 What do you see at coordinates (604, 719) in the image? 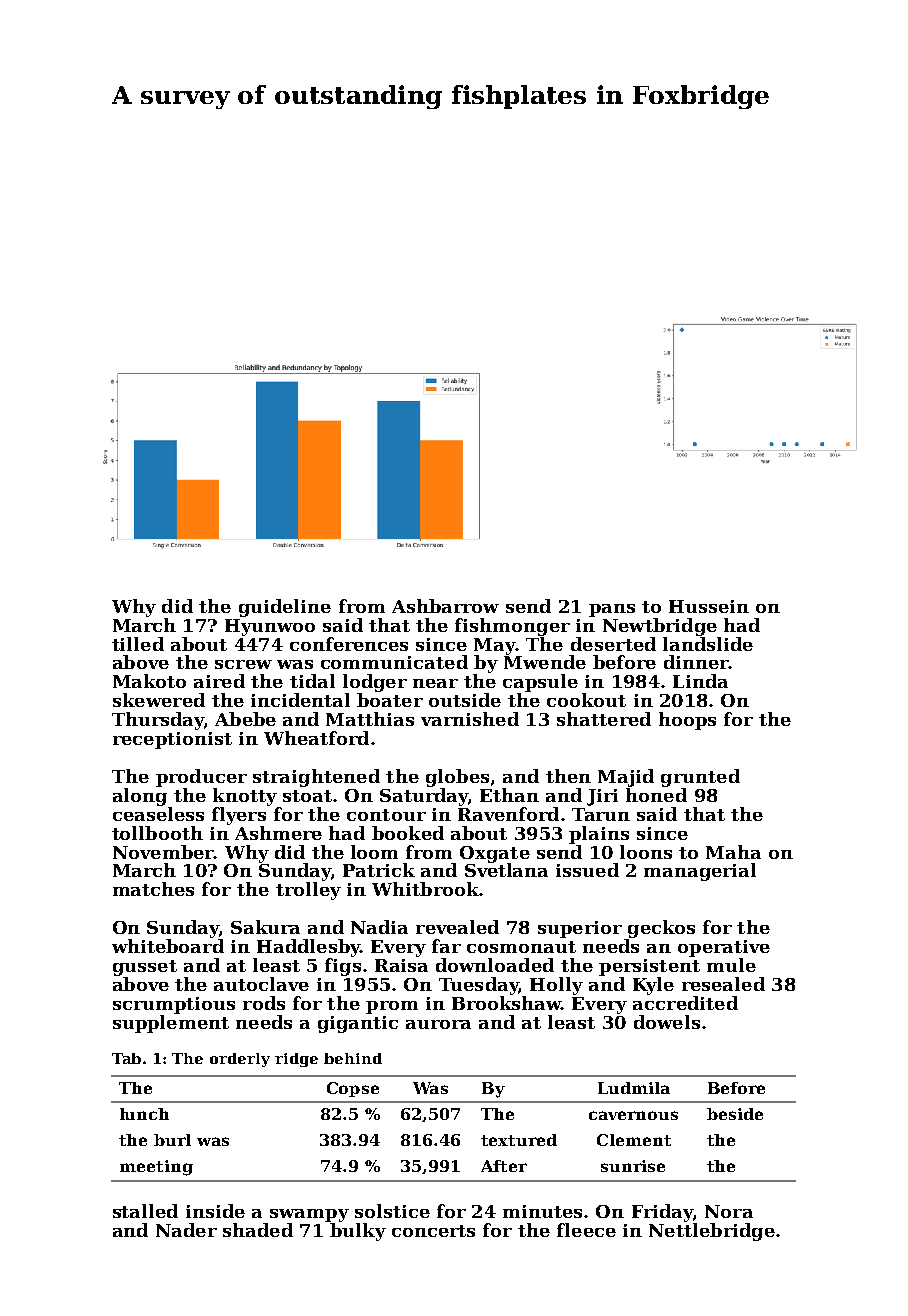
I see `shattered` at bounding box center [604, 719].
